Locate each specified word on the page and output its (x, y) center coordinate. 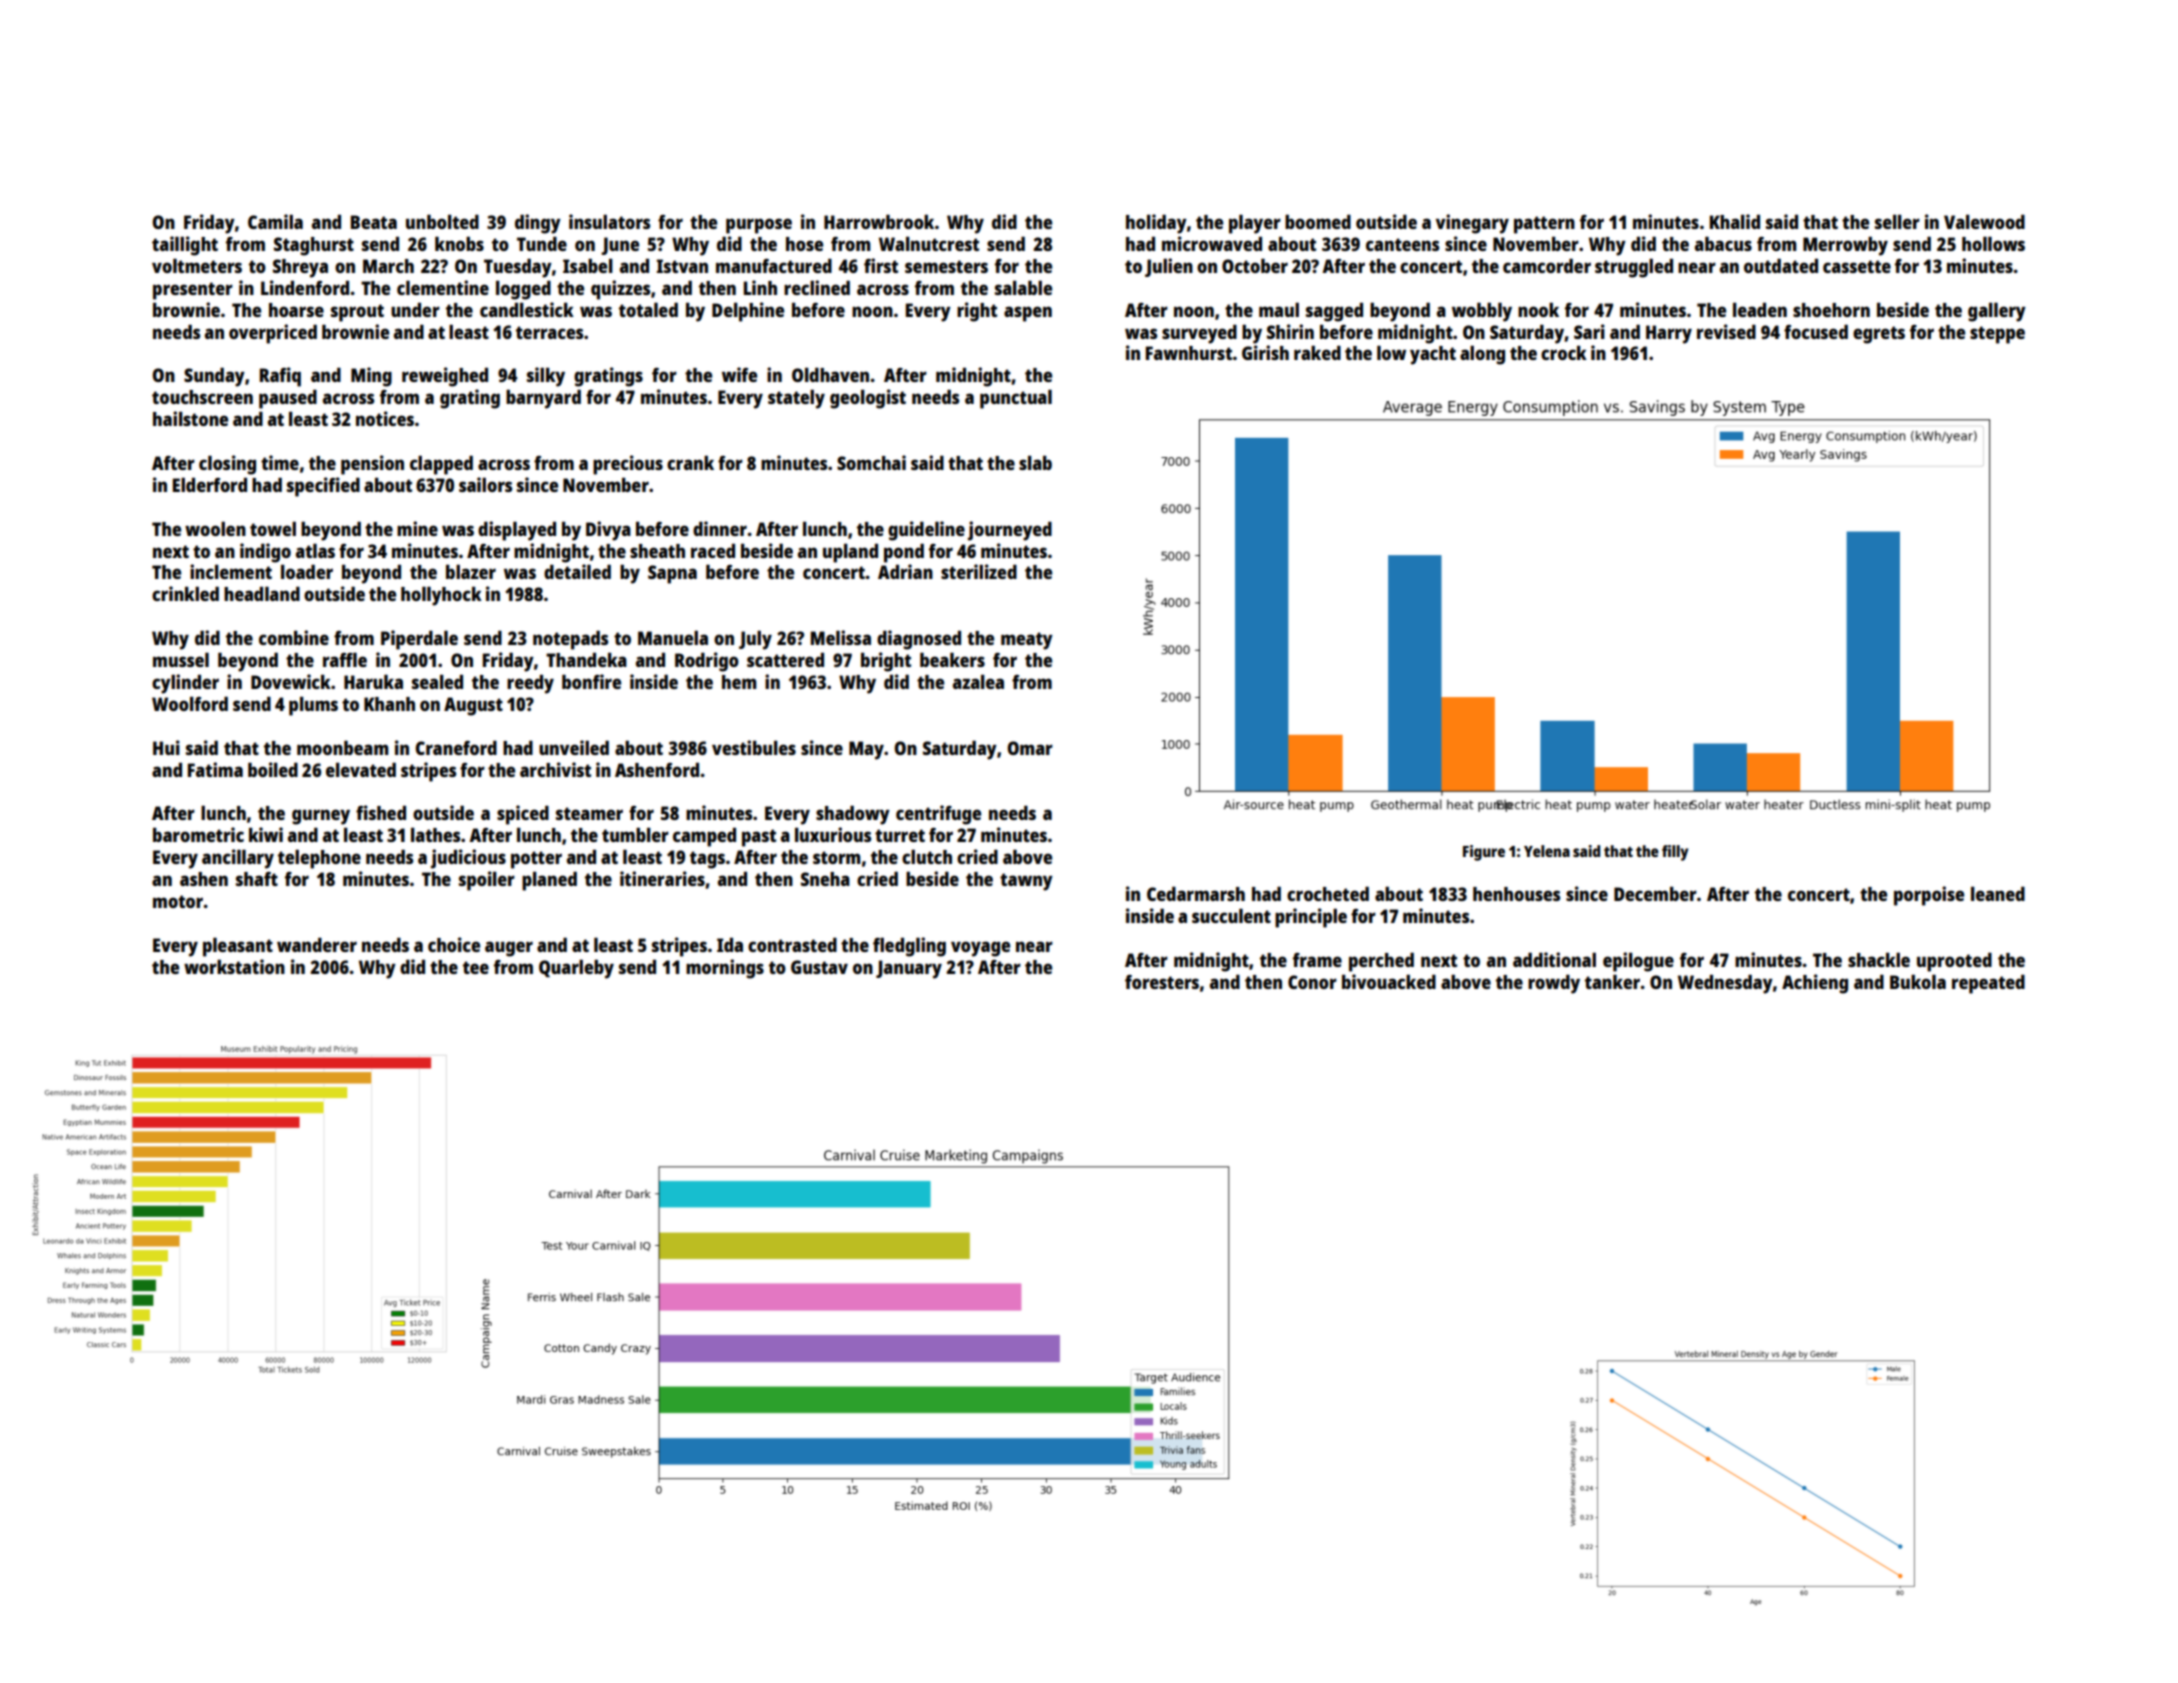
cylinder (185, 684)
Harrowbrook (879, 221)
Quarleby (576, 969)
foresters (1162, 982)
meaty (1027, 641)
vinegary (1472, 224)
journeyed (1010, 531)
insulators (609, 221)
